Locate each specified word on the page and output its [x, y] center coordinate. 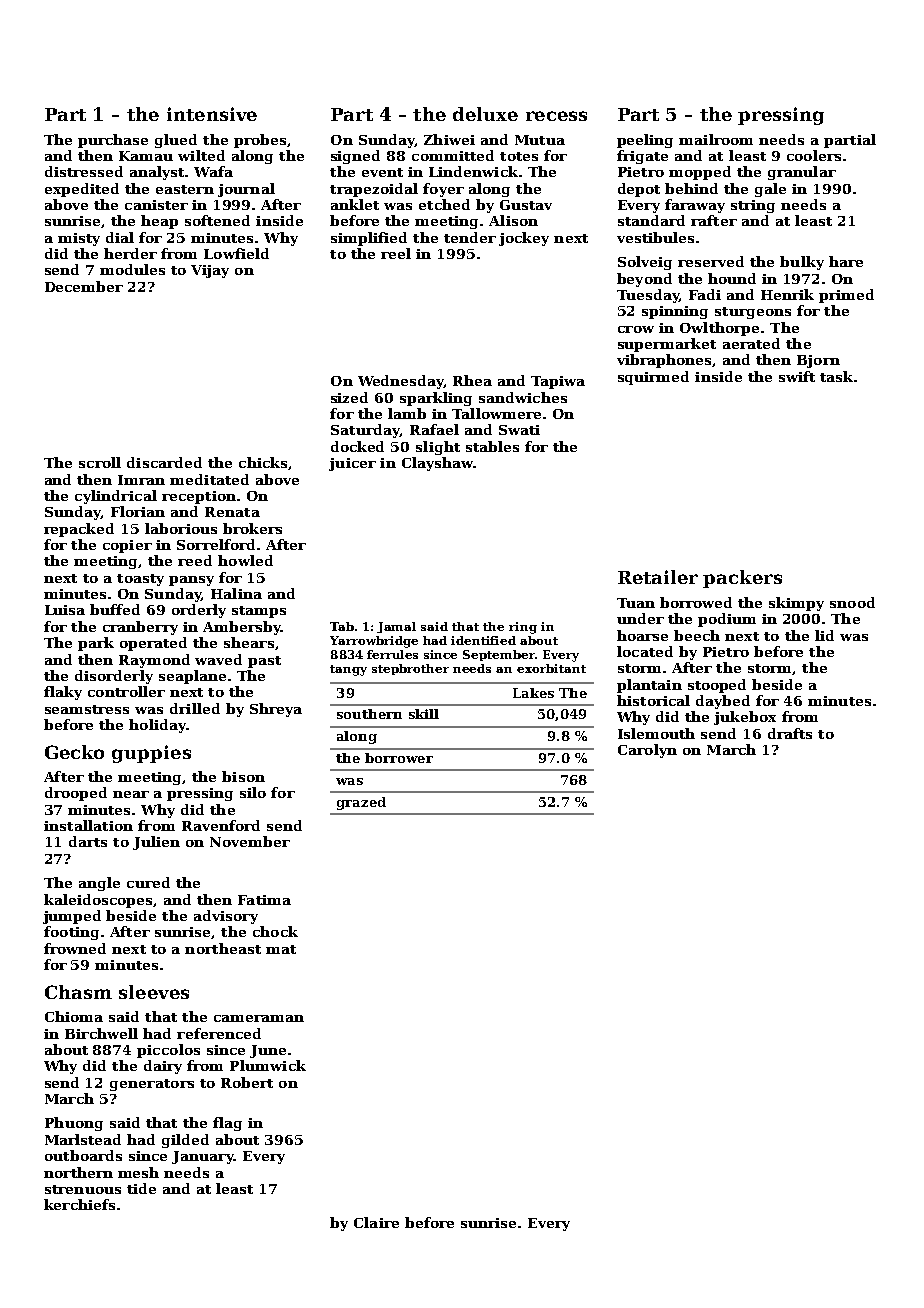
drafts [790, 733]
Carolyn [647, 751]
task [836, 376]
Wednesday [401, 382]
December [84, 286]
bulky [802, 263]
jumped [72, 917]
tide [141, 1188]
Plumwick [268, 1065]
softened [217, 220]
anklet [355, 204]
